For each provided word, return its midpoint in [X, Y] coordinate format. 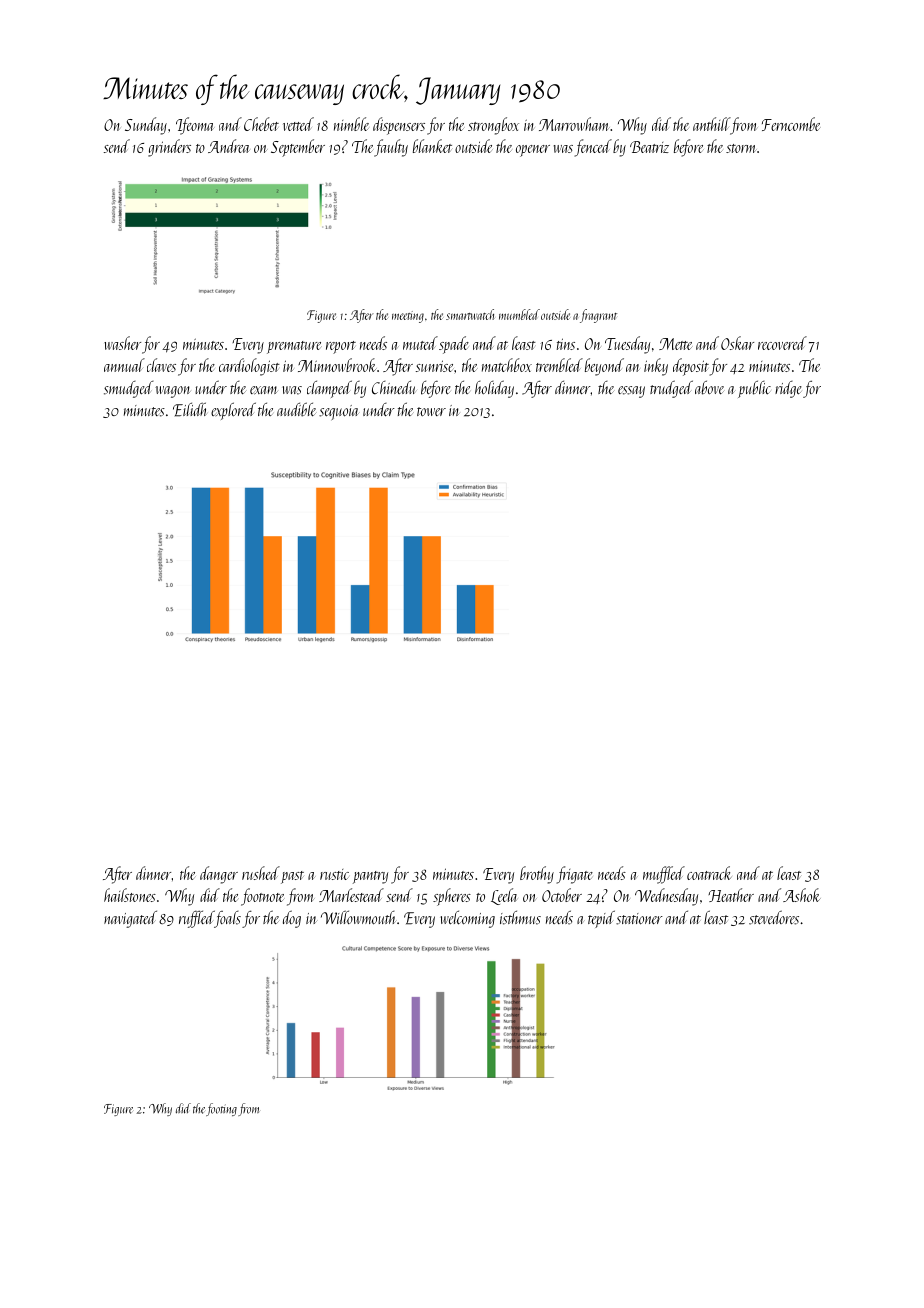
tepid [601, 919]
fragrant [598, 316]
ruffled [196, 919]
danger [219, 875]
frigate [574, 875]
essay [631, 392]
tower [431, 411]
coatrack [709, 873]
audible [296, 409]
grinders [169, 148]
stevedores [774, 917]
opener [533, 151]
